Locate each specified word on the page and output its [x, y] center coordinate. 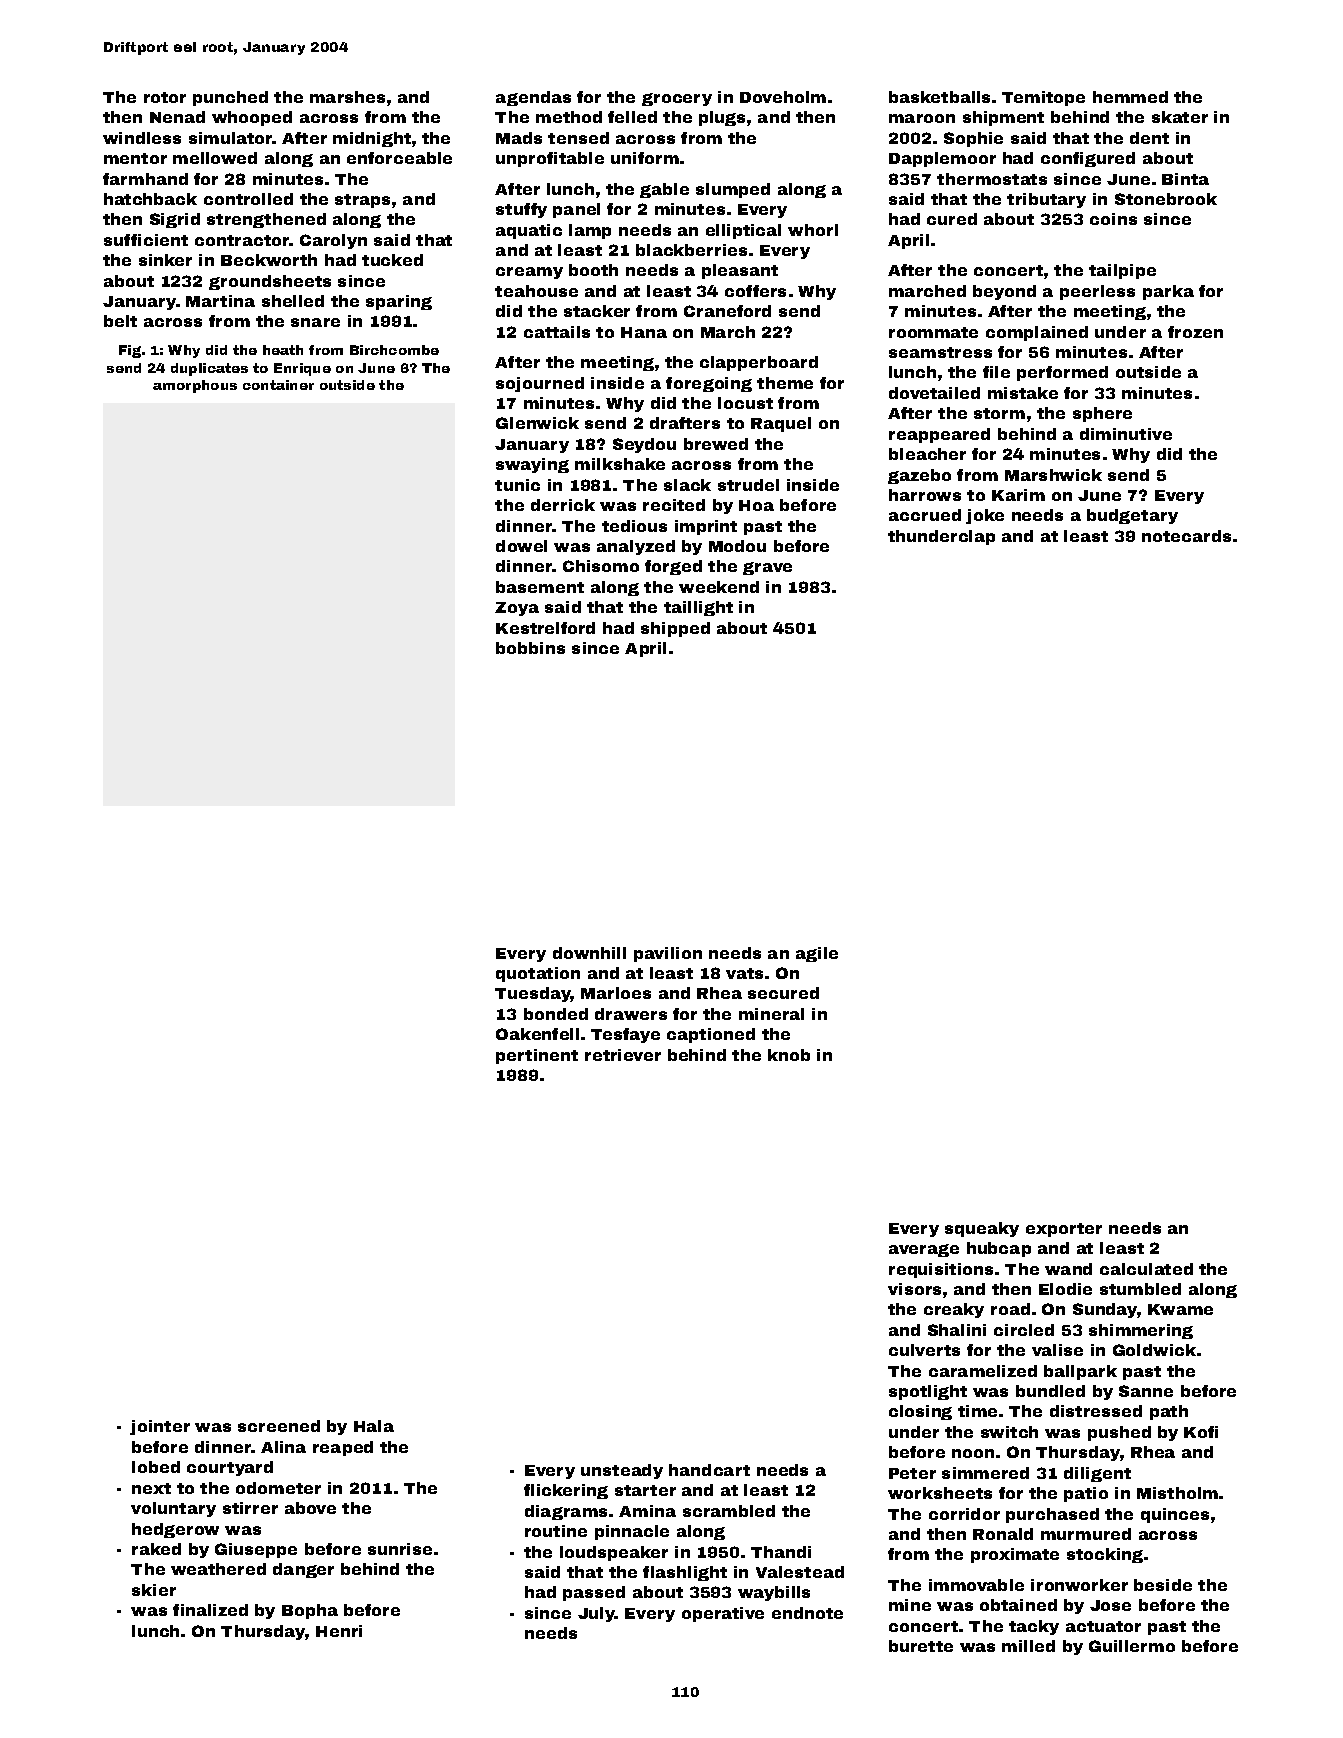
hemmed [1130, 97]
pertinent [537, 1056]
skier [154, 1590]
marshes [347, 97]
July [596, 1614]
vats [744, 973]
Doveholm [783, 97]
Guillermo [1132, 1646]
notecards [1186, 536]
